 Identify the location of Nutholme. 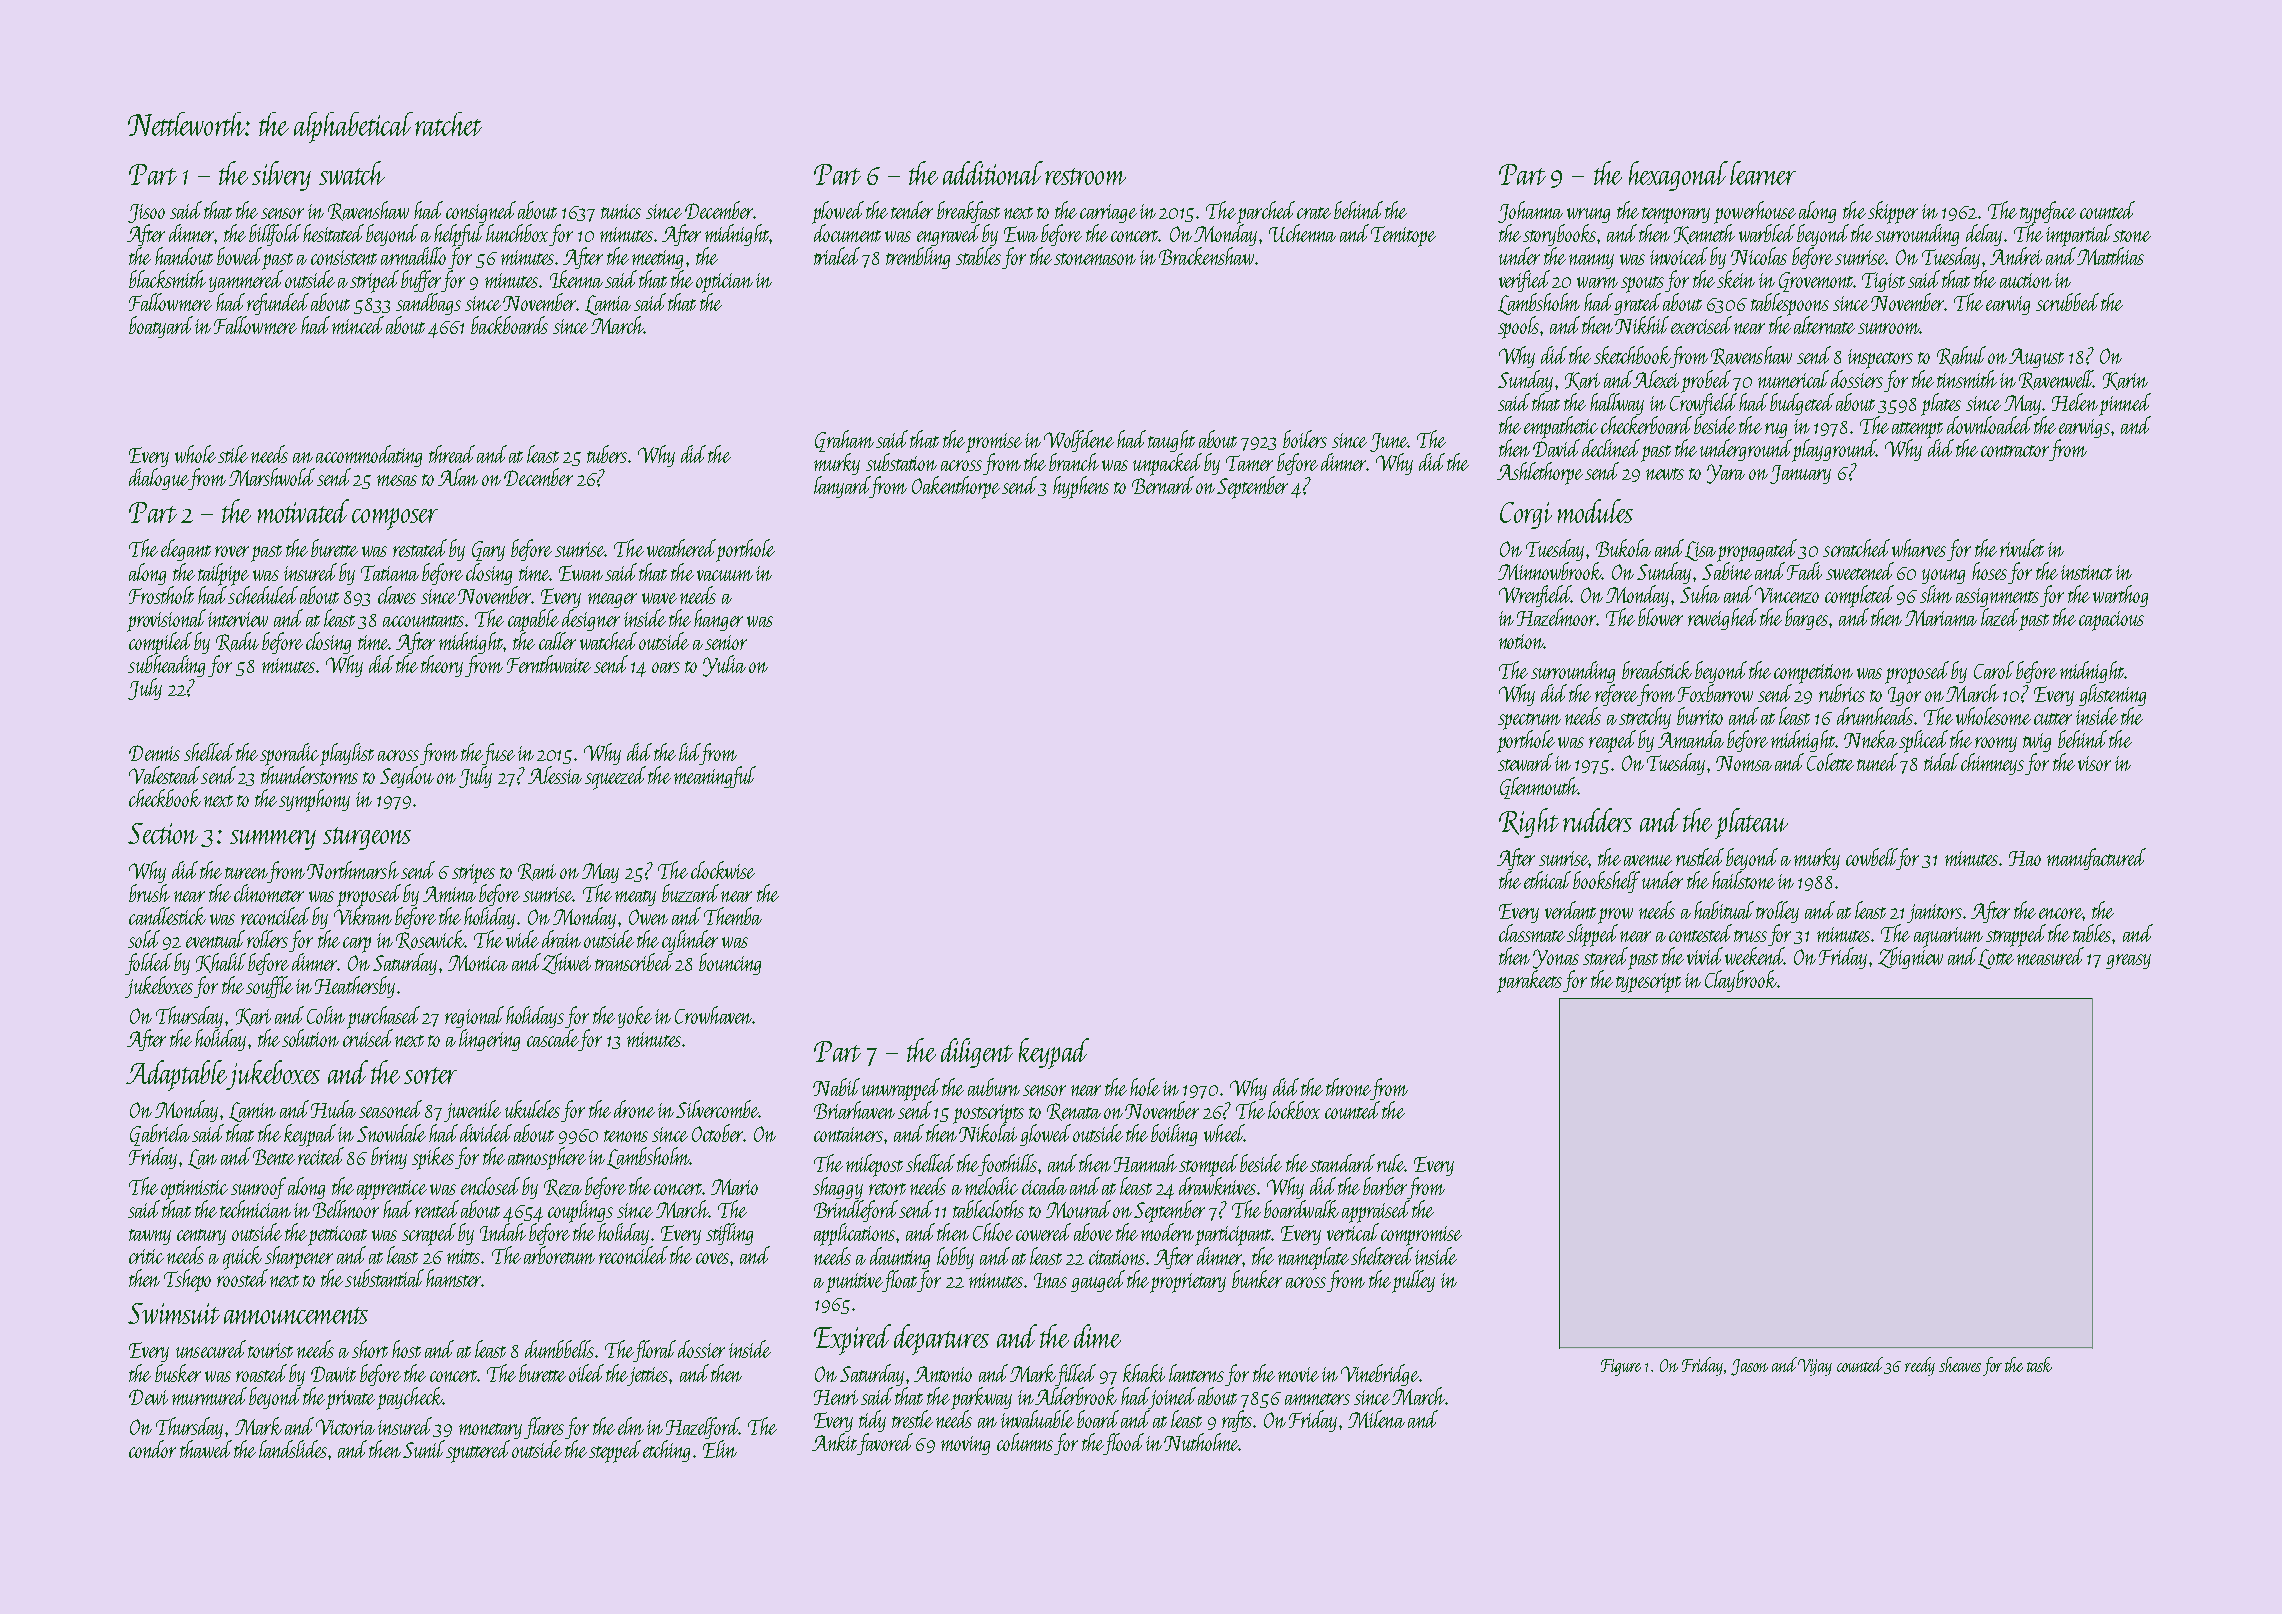
(1201, 1442).
